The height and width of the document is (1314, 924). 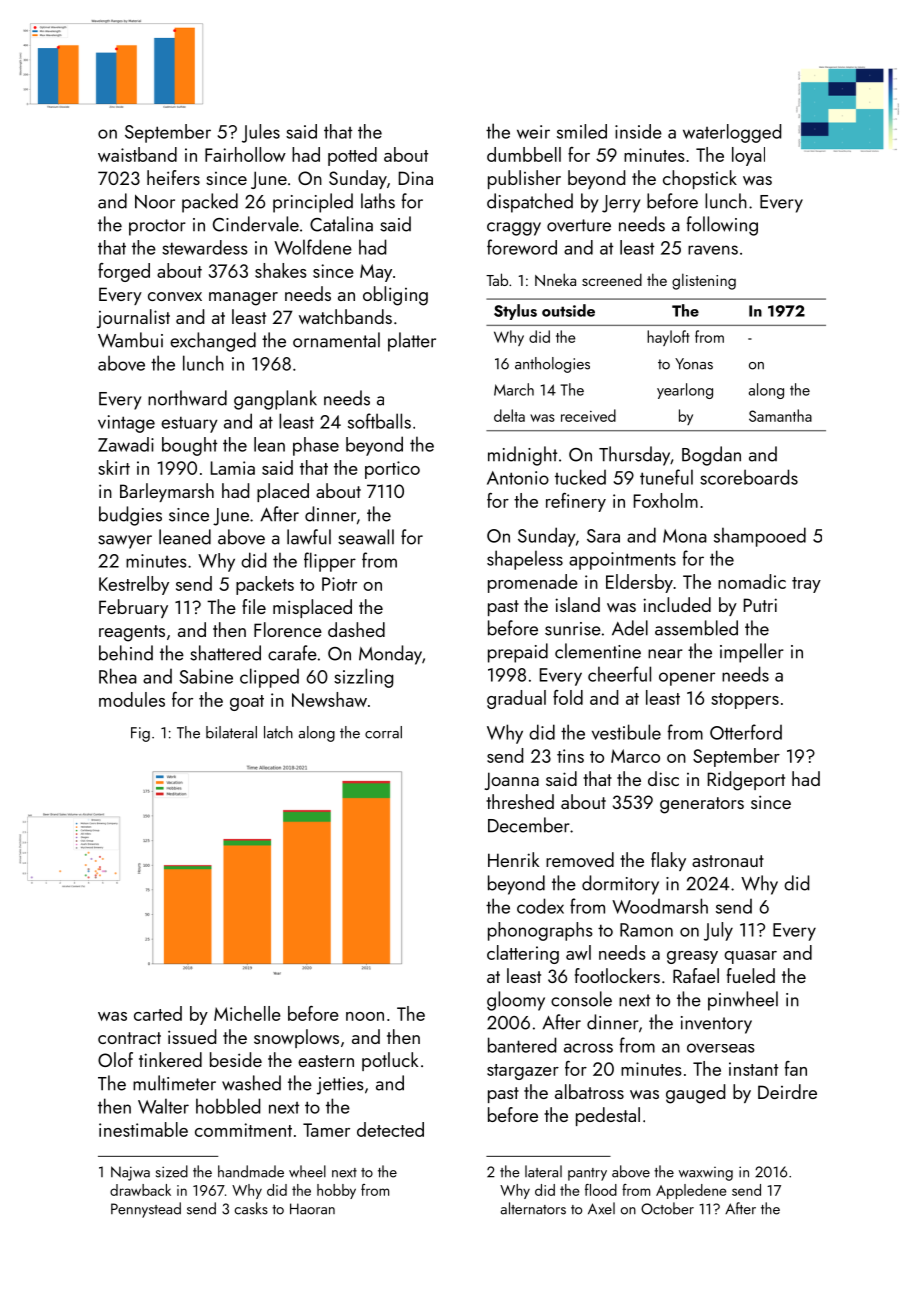 I want to click on corral, so click(x=383, y=732).
